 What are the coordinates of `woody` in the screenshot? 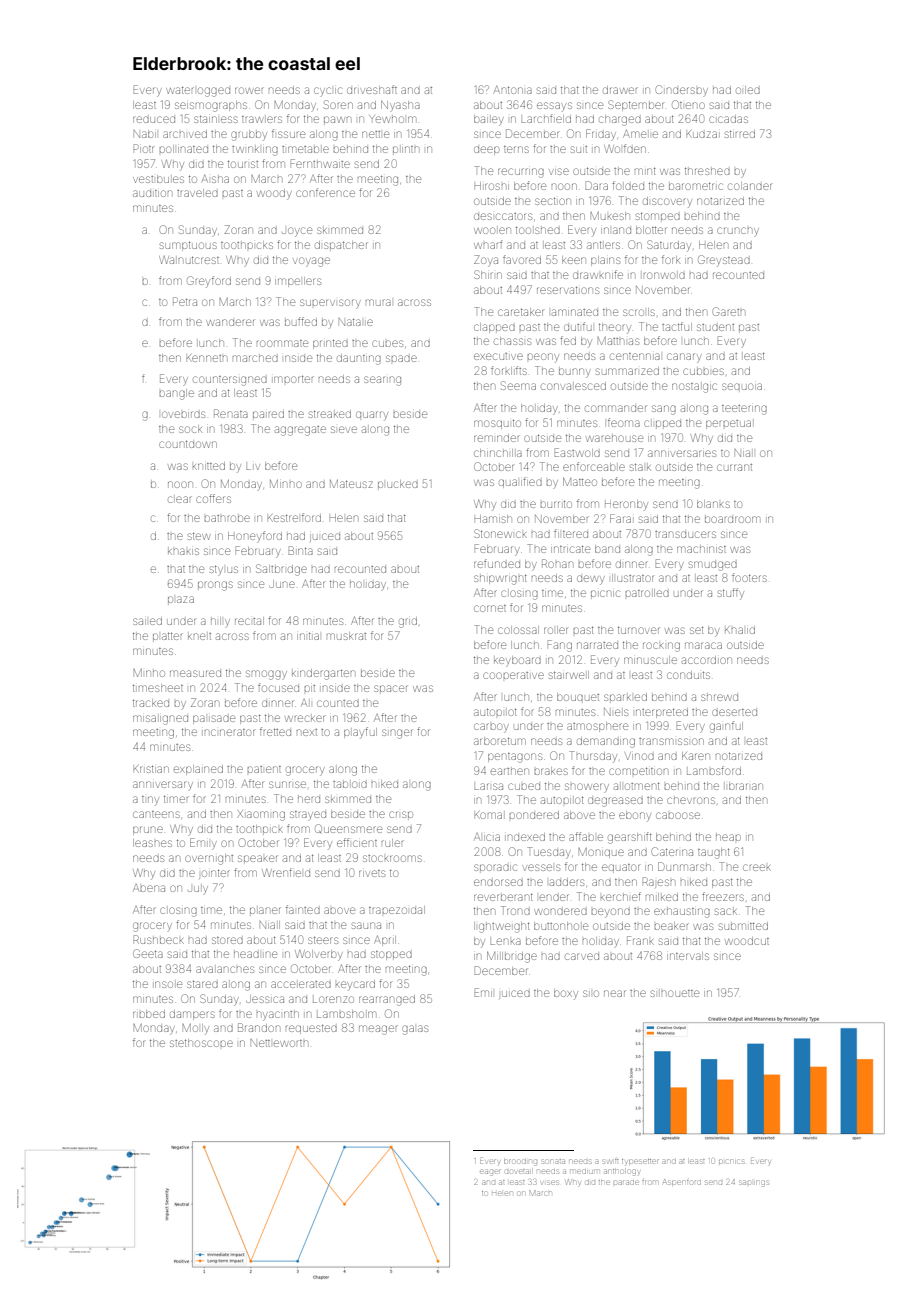 It's located at (274, 194).
